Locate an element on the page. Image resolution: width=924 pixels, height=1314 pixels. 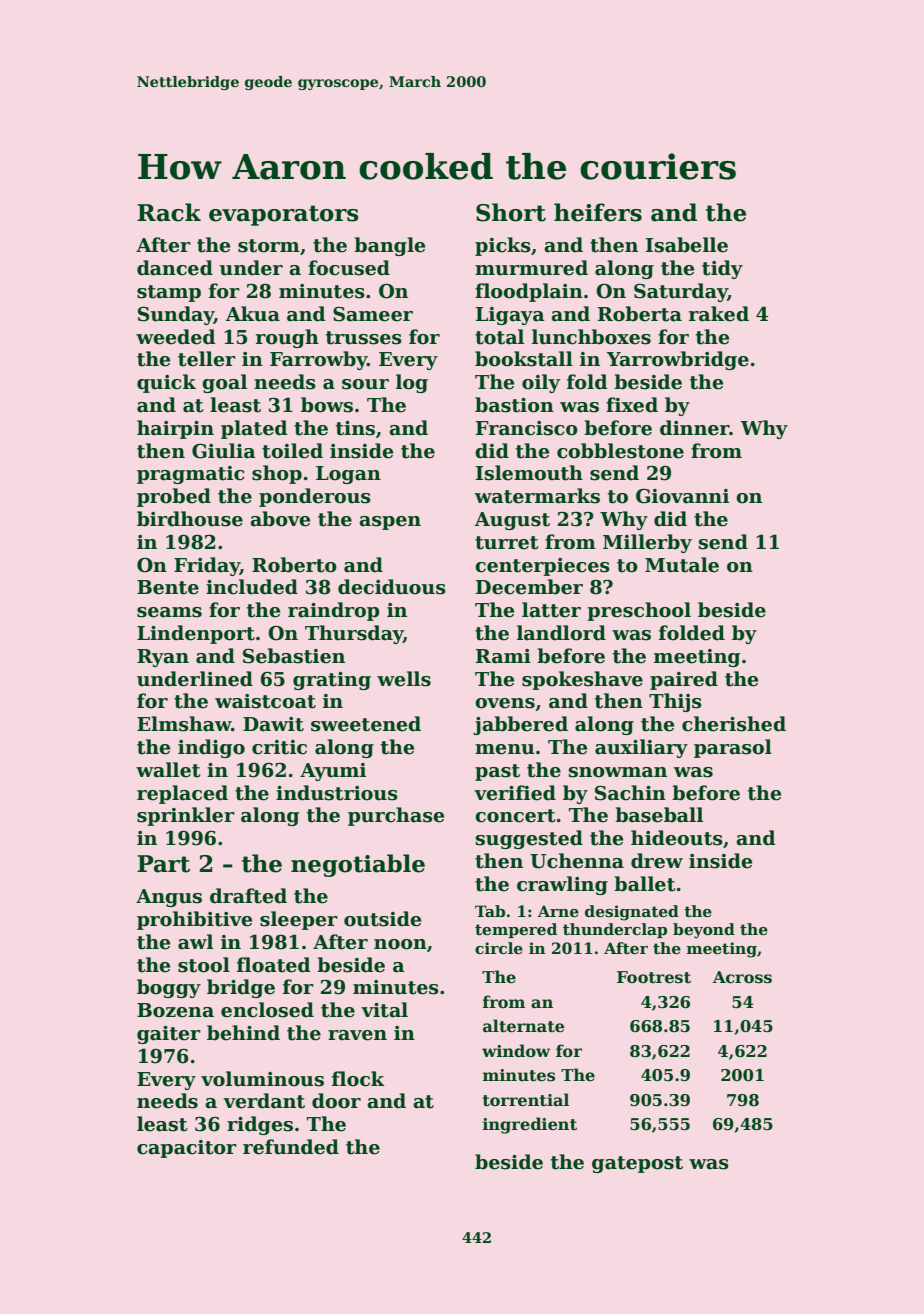
cherished is located at coordinates (734, 724).
